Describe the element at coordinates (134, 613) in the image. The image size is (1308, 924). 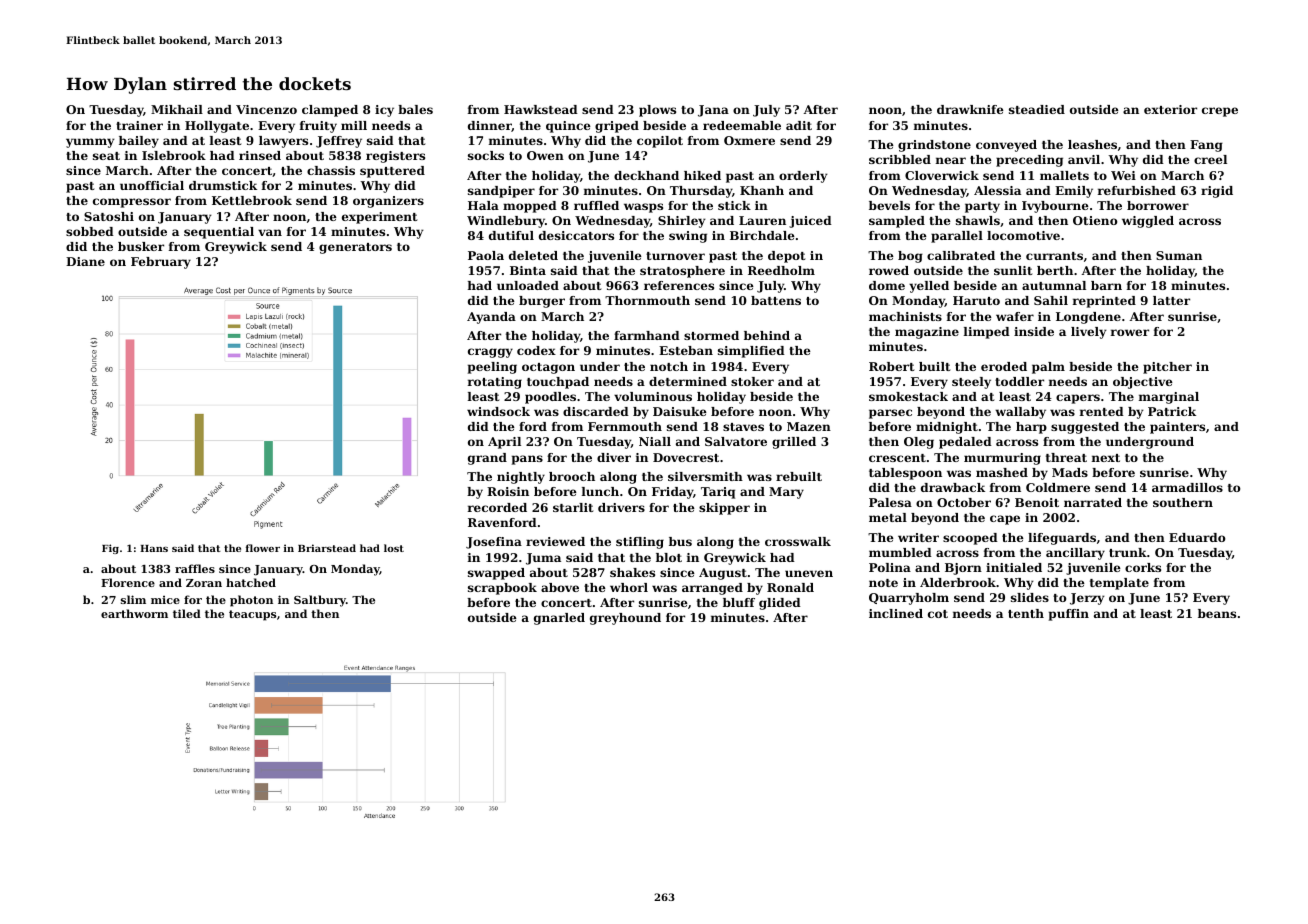
I see `earthworm` at that location.
